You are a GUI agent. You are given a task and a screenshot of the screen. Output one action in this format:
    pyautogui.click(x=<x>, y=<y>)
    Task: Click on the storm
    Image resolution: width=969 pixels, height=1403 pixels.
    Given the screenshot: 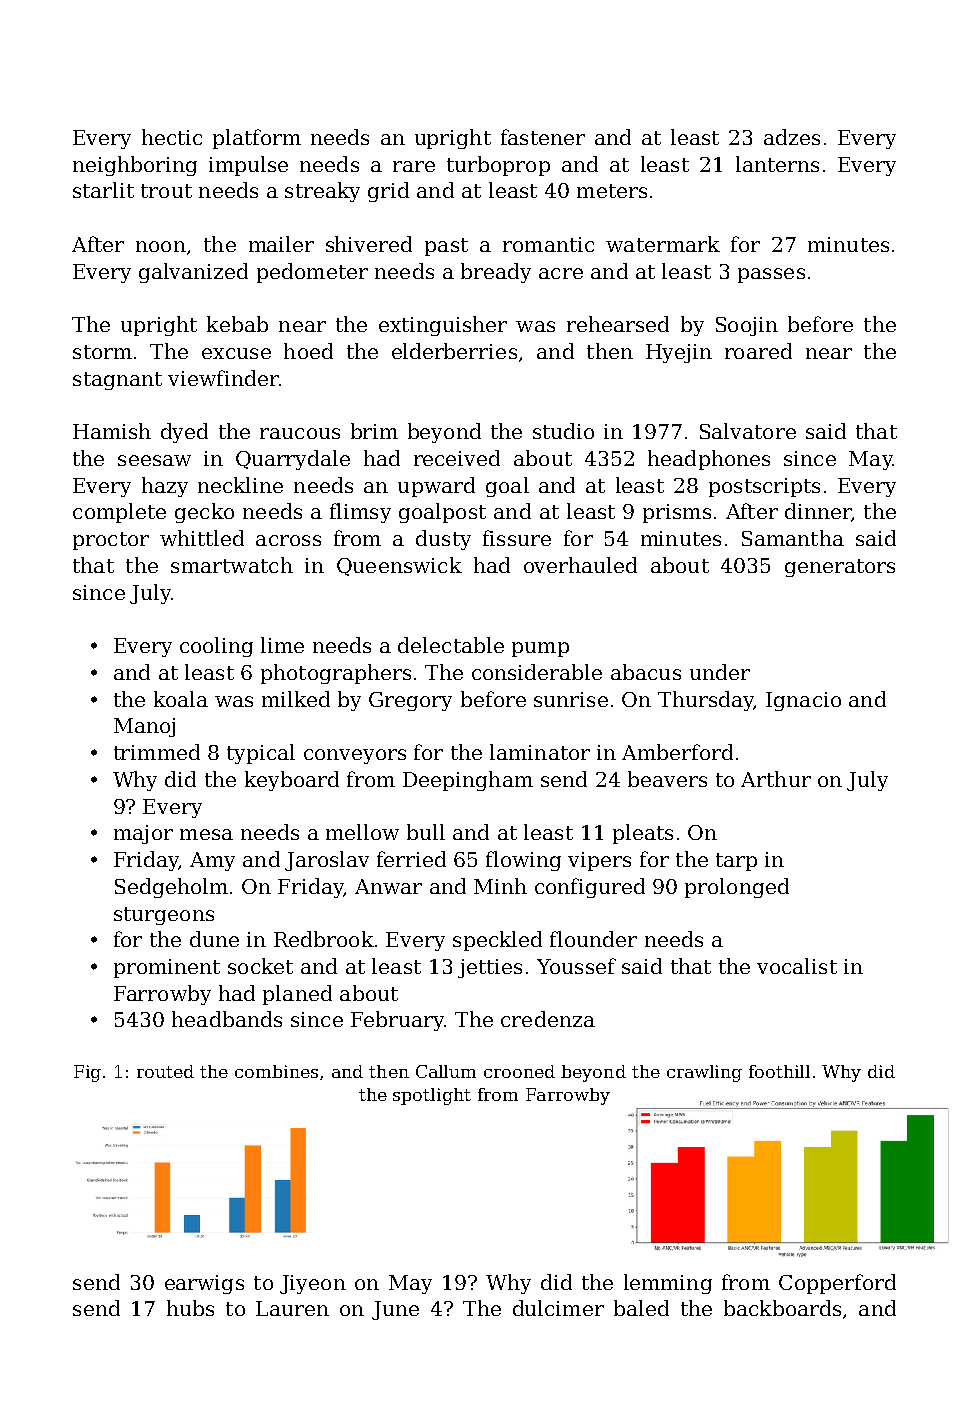 What is the action you would take?
    pyautogui.click(x=102, y=352)
